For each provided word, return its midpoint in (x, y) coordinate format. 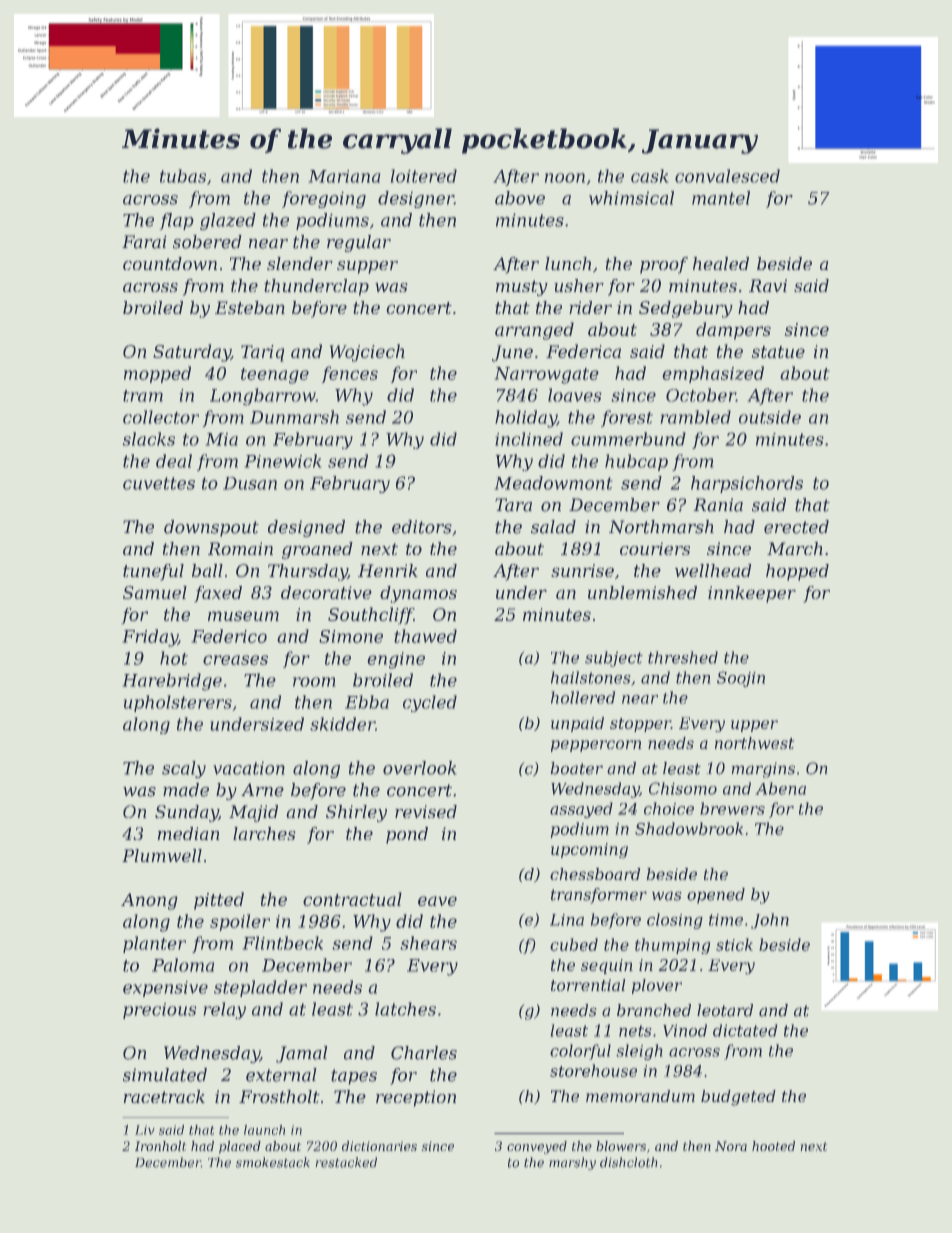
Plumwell (162, 855)
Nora (731, 1146)
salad (553, 527)
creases (235, 660)
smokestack (273, 1162)
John (770, 921)
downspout (211, 528)
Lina (567, 920)
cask (650, 176)
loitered (423, 176)
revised (426, 811)
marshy (572, 1163)
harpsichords (747, 484)
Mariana (344, 176)
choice (669, 808)
